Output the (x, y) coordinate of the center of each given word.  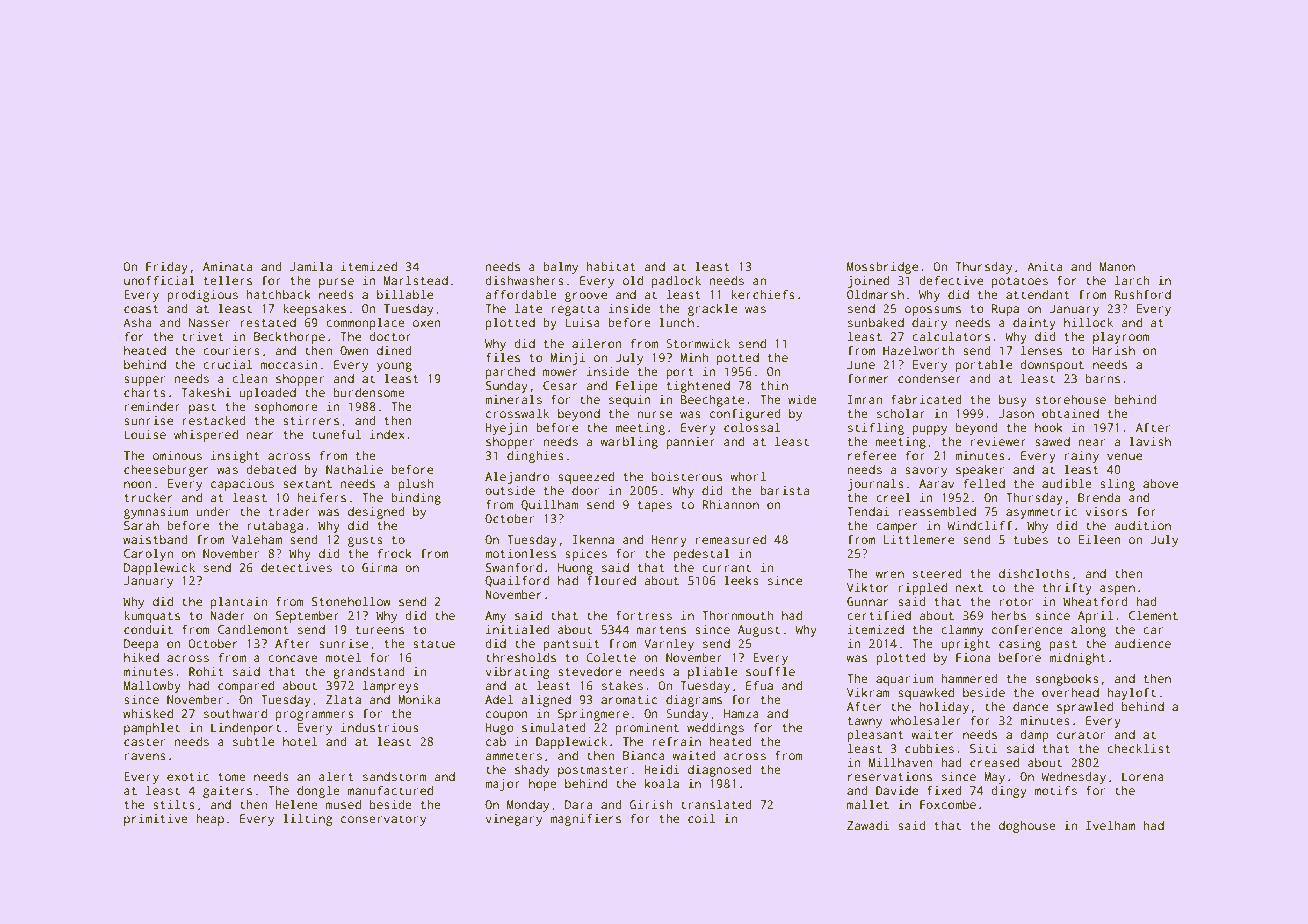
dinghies (535, 457)
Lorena (1143, 776)
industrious (380, 727)
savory (926, 472)
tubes (1030, 539)
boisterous (687, 476)
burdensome (369, 392)
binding (416, 499)
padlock (676, 282)
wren (889, 574)
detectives (296, 567)
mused (343, 804)
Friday (167, 268)
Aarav (936, 483)
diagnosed (720, 771)
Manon (1117, 266)
